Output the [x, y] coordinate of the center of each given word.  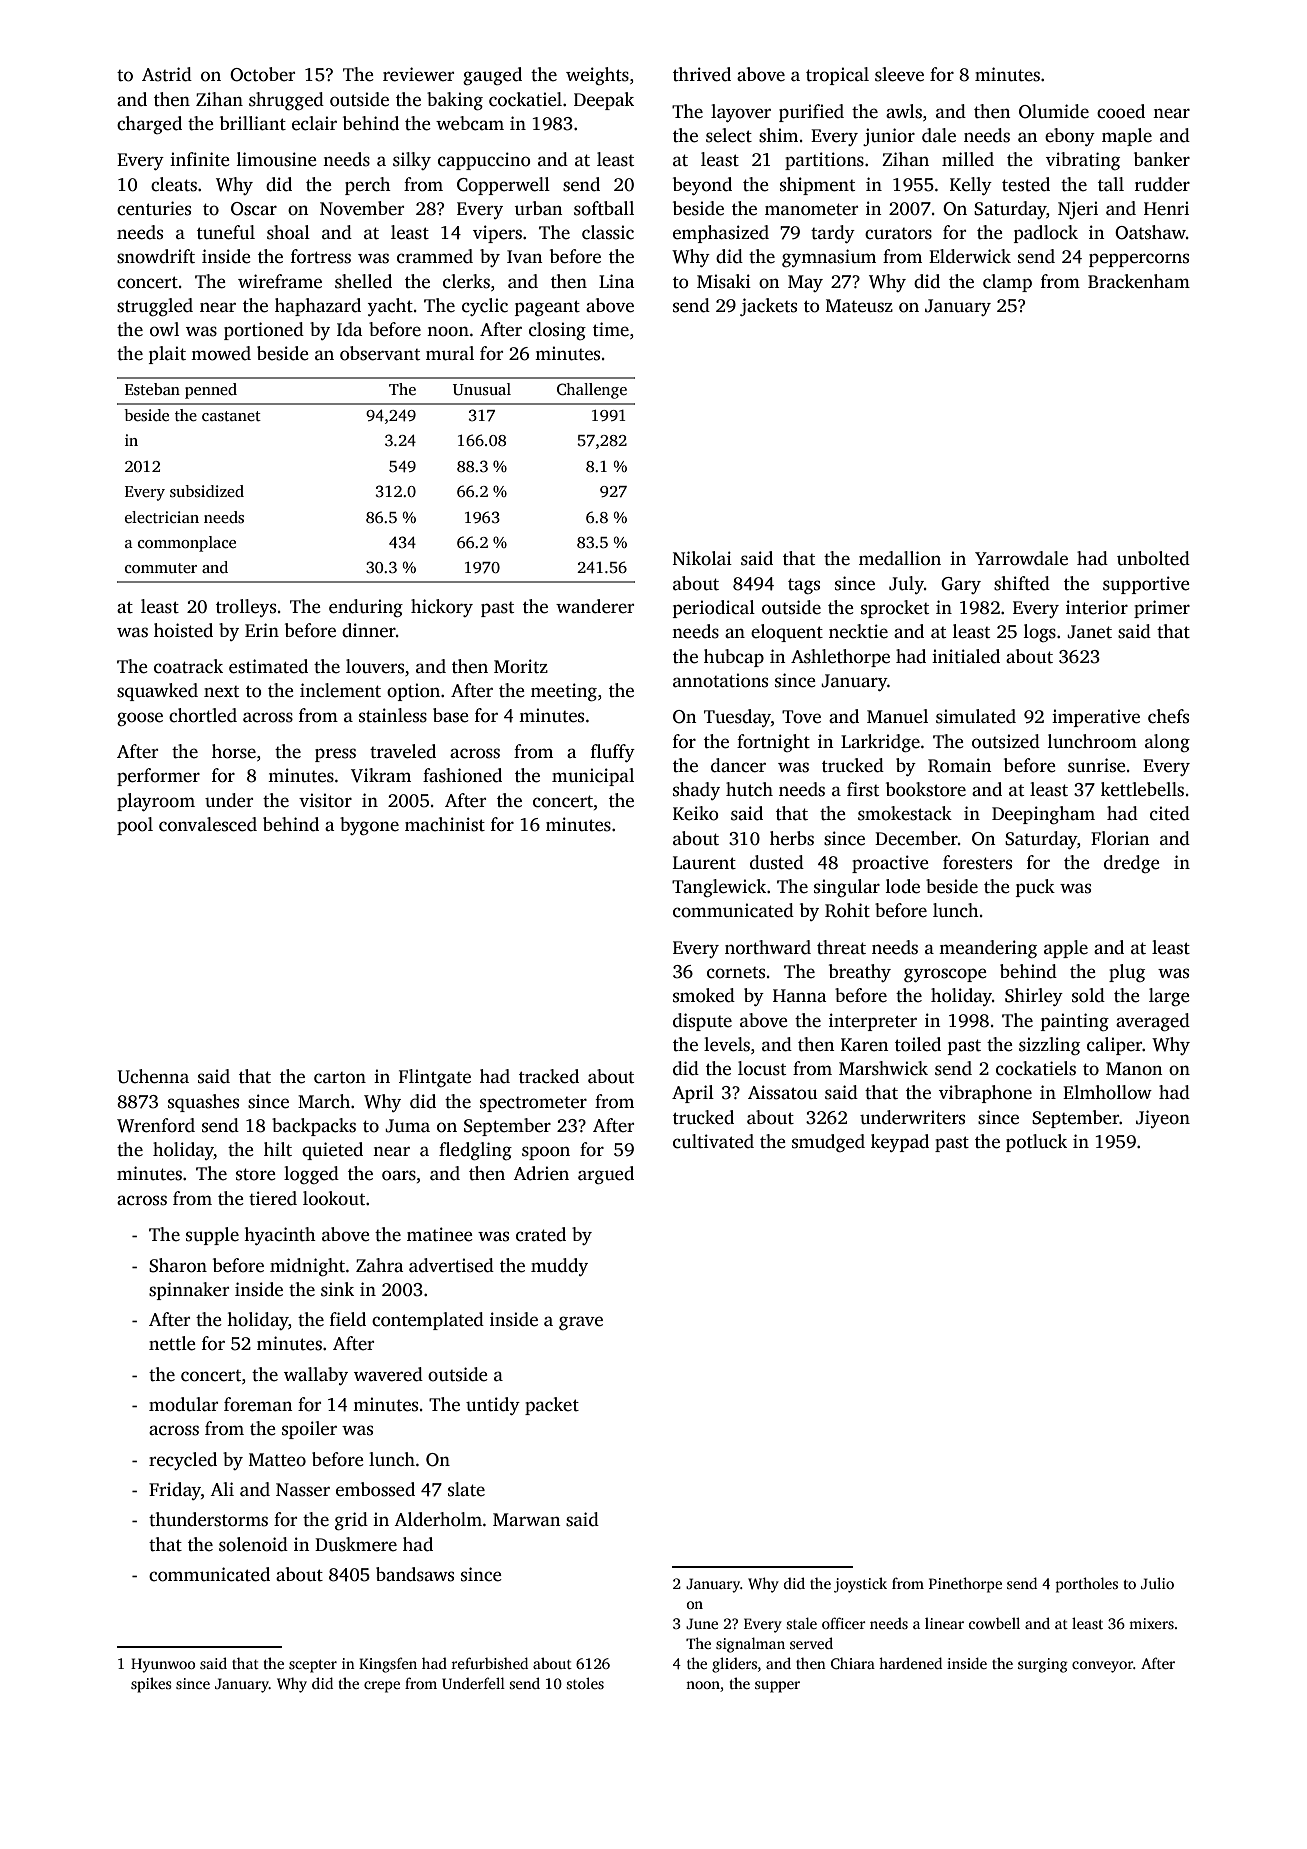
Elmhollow [1107, 1092]
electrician [162, 517]
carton [340, 1078]
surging [1043, 1665]
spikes [151, 1685]
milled [968, 159]
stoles [585, 1683]
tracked [549, 1076]
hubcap [734, 658]
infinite [200, 159]
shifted [1022, 583]
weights [597, 76]
